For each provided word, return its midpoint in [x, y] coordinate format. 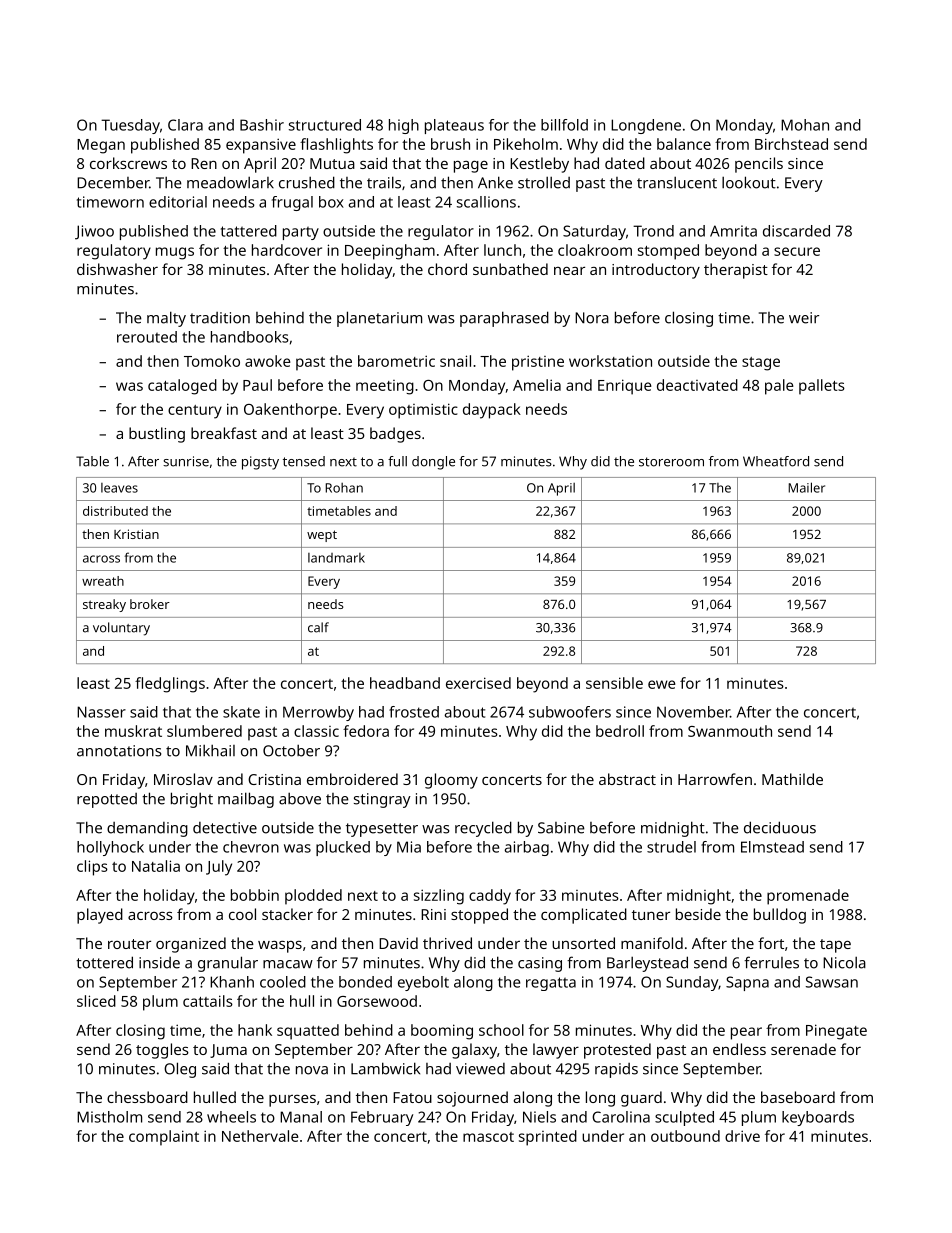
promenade [808, 897]
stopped [479, 916]
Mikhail [210, 751]
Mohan [805, 125]
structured [325, 125]
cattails [208, 1001]
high [404, 126]
